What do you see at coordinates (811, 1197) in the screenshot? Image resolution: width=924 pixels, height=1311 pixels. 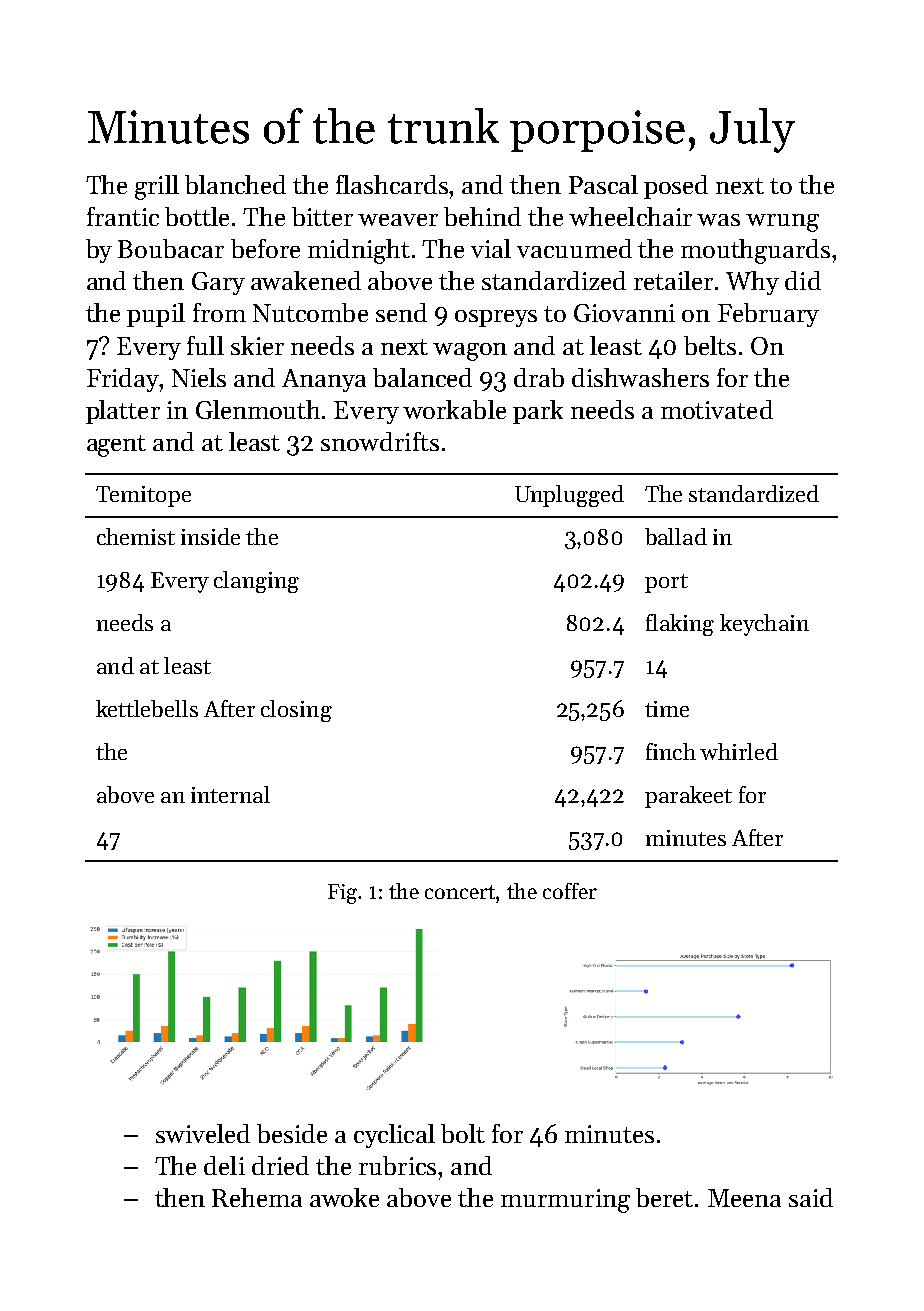 I see `said` at bounding box center [811, 1197].
